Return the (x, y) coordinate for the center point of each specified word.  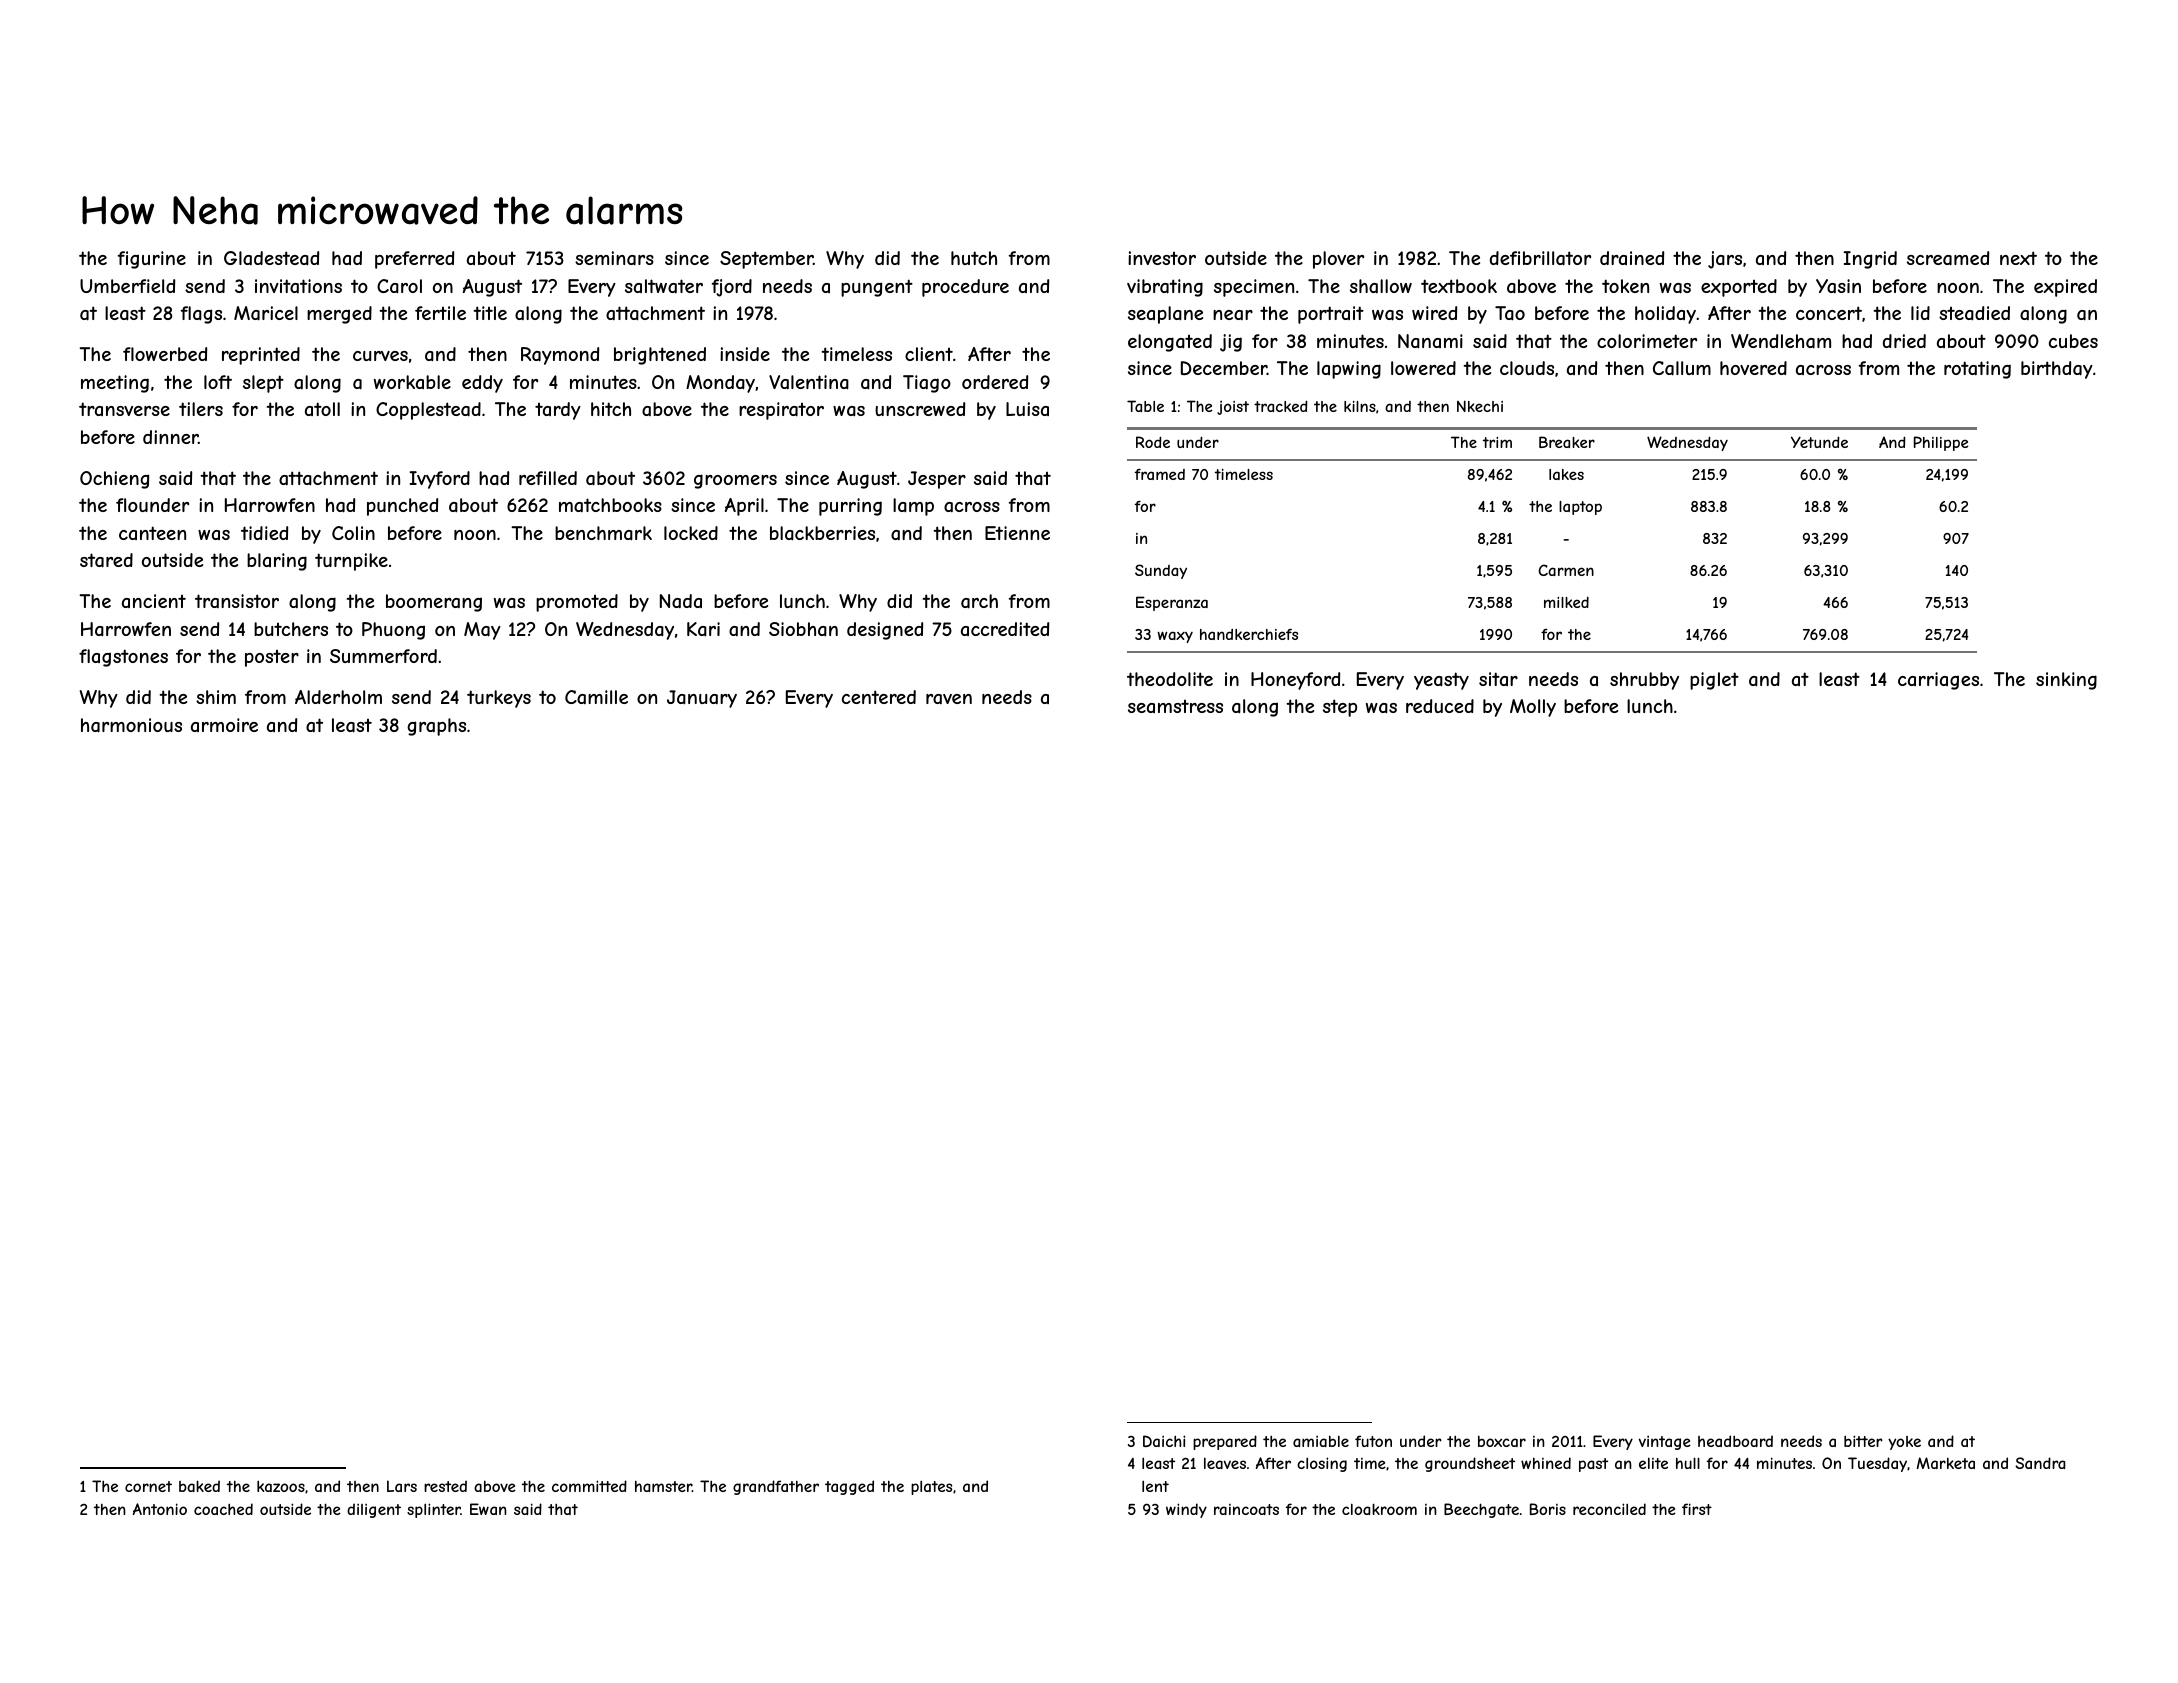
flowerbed (165, 354)
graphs (436, 727)
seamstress (1175, 706)
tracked (1280, 406)
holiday (1665, 315)
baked (199, 1486)
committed (589, 1486)
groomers (735, 481)
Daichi (1164, 1441)
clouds (1527, 368)
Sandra (2040, 1463)
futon (1373, 1441)
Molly (1533, 708)
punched (402, 507)
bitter (1863, 1441)
